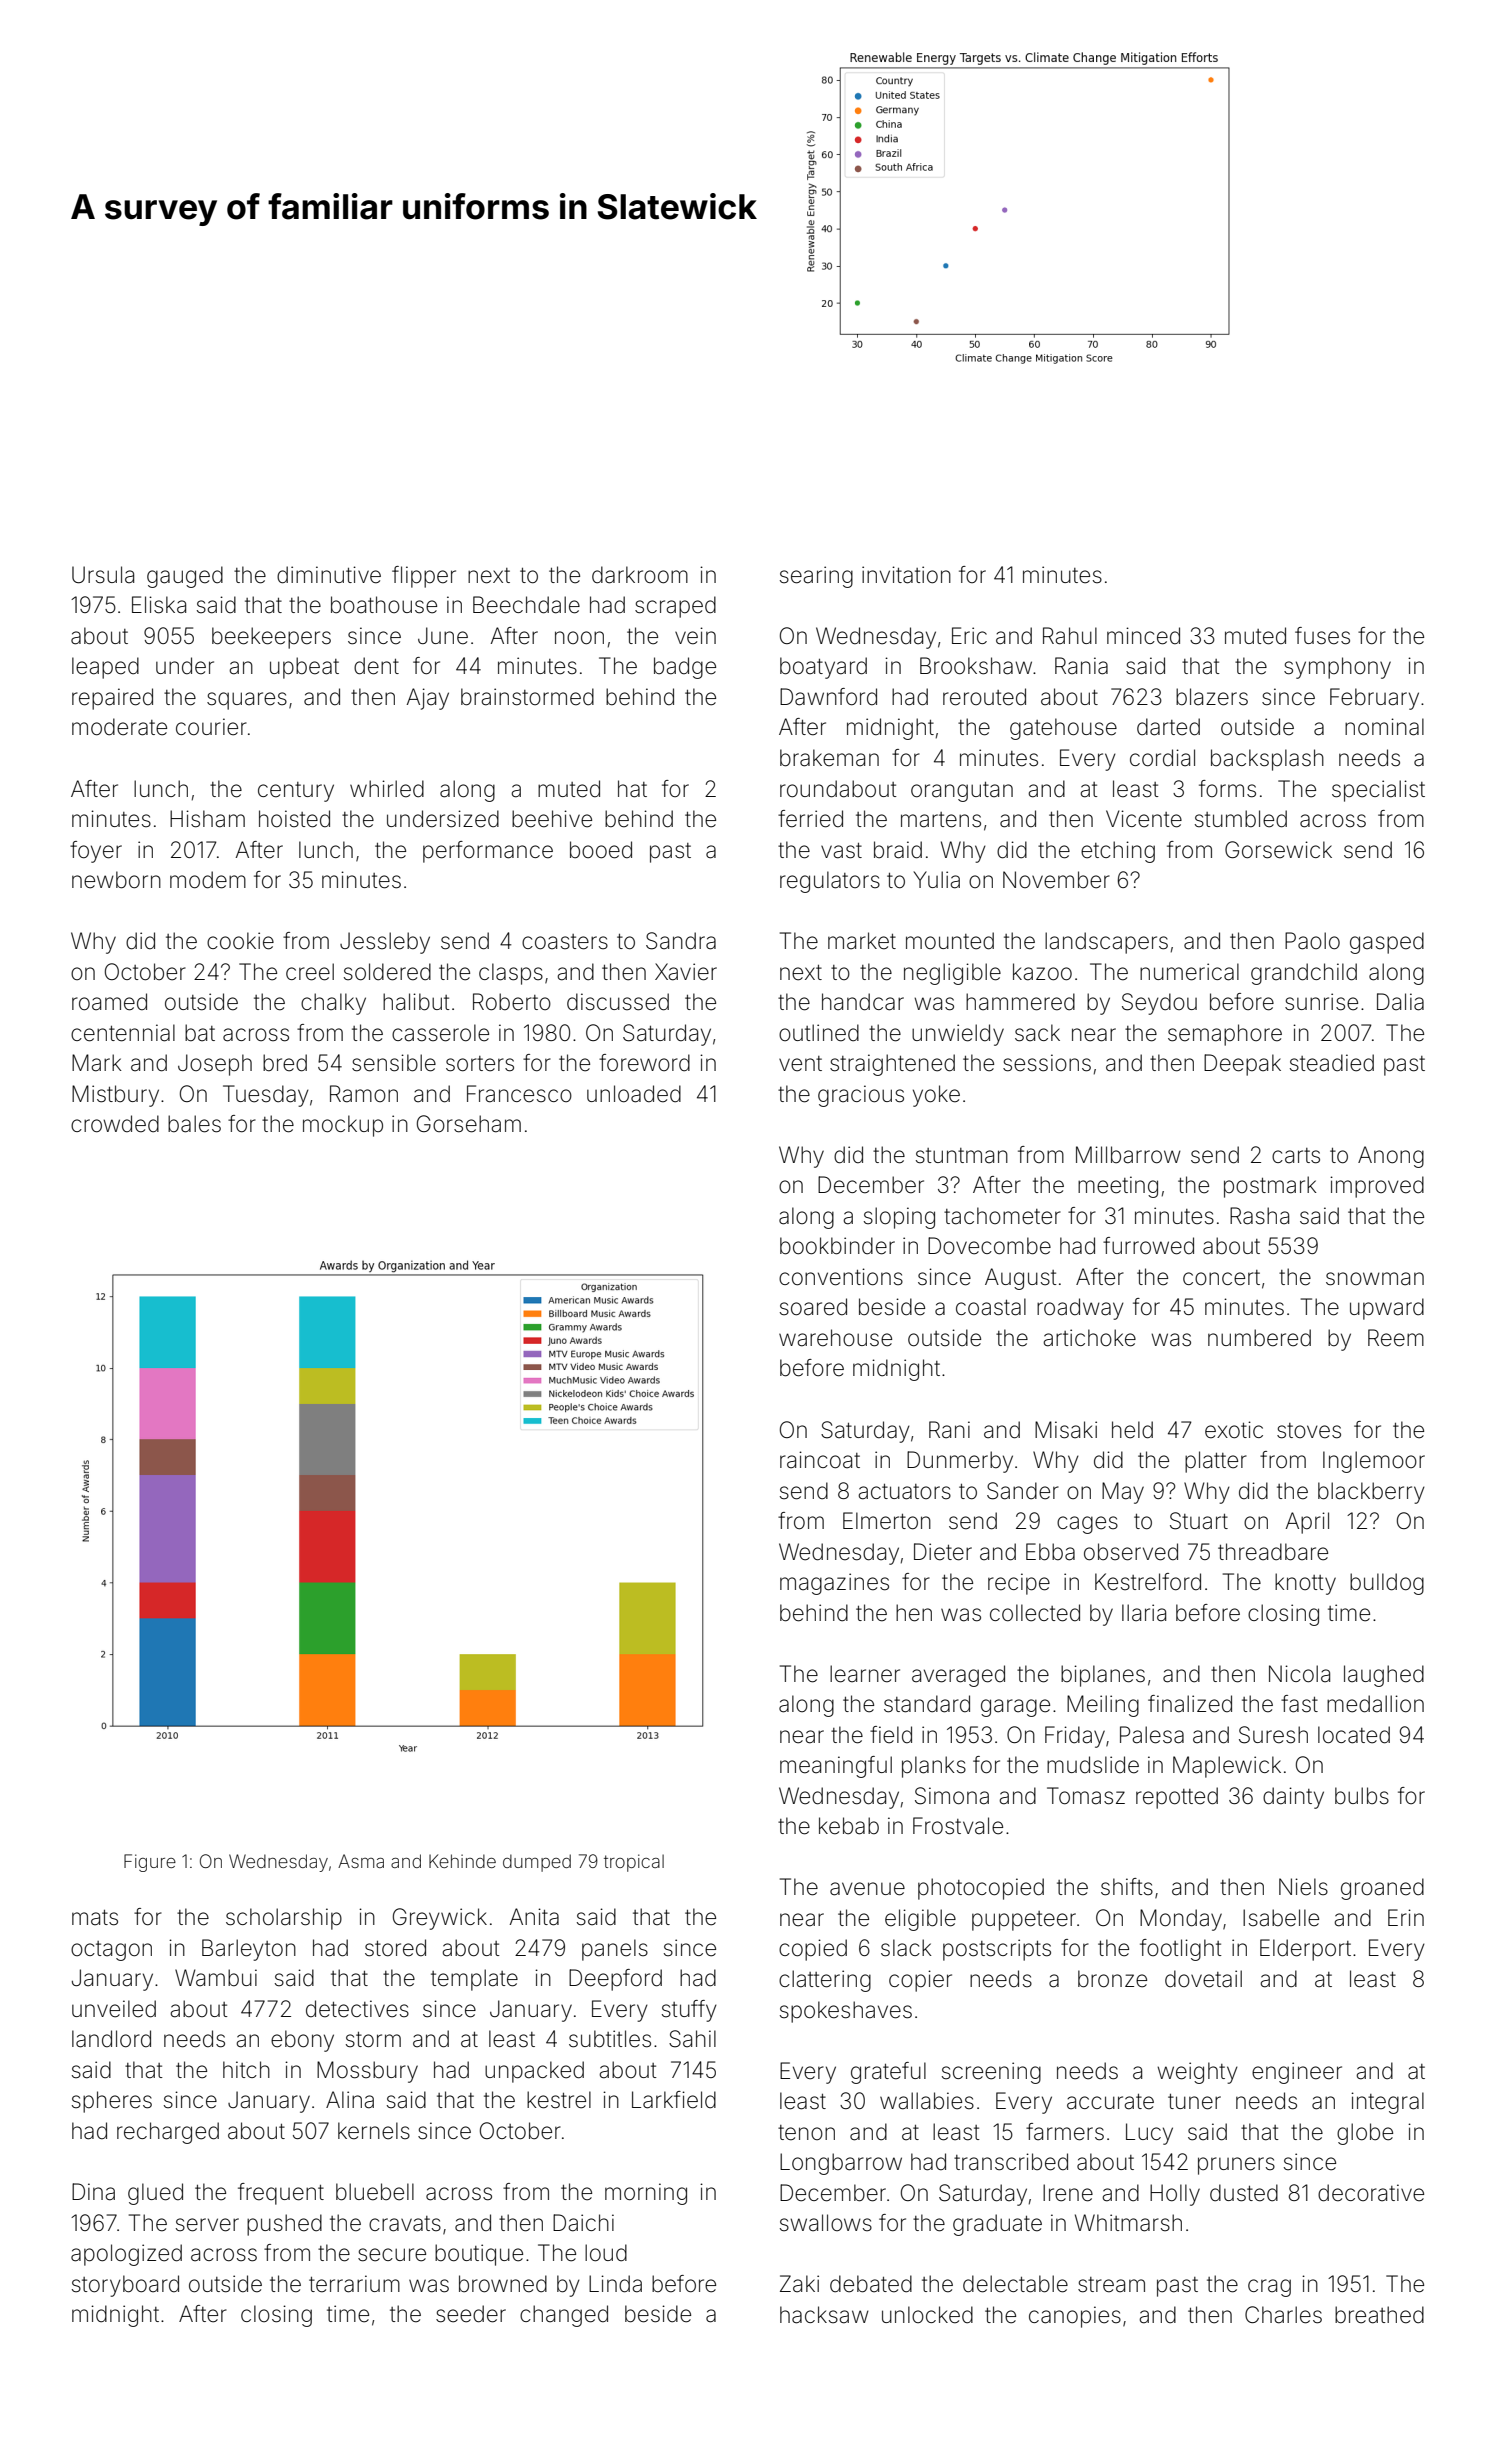 This screenshot has width=1496, height=2464. I want to click on storyboard, so click(125, 2286).
